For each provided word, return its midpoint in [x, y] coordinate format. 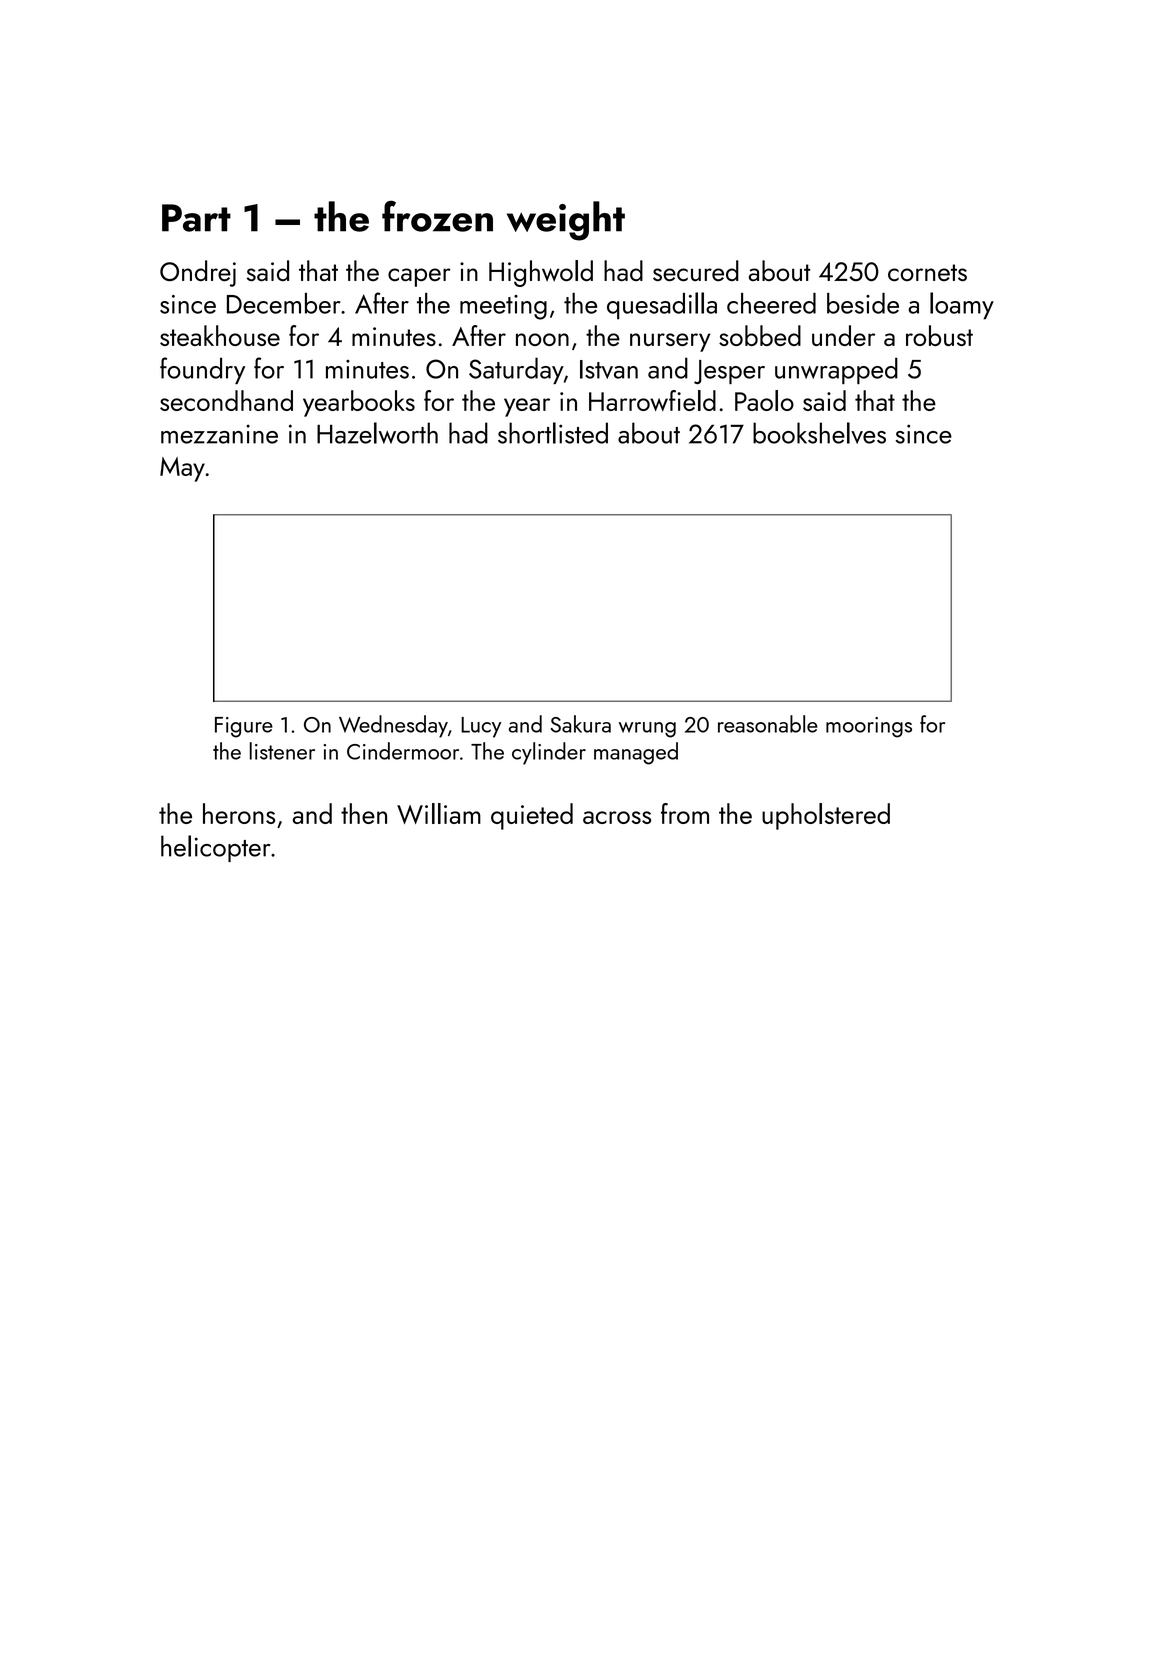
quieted [532, 816]
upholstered [826, 816]
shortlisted [553, 433]
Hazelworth [377, 433]
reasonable [768, 724]
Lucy [481, 727]
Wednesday [393, 726]
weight [566, 221]
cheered [771, 303]
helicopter [216, 848]
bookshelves [819, 433]
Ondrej [198, 273]
